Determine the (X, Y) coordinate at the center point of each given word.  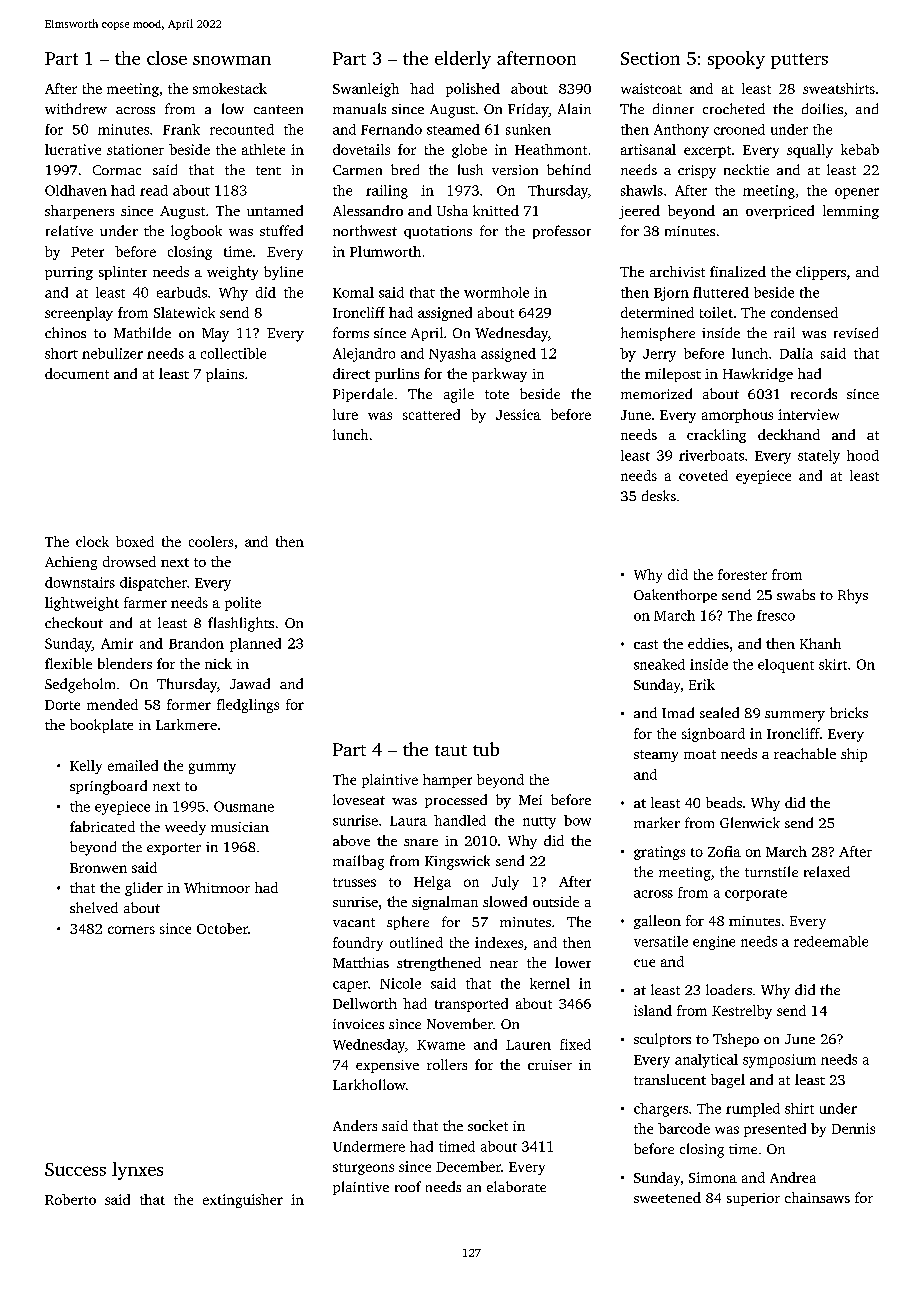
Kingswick (457, 862)
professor (562, 232)
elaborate (516, 1186)
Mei (530, 800)
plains (225, 375)
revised (856, 332)
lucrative (73, 149)
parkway (499, 375)
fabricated (102, 826)
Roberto (70, 1199)
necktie (746, 169)
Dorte (62, 705)
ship (854, 755)
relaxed (827, 871)
